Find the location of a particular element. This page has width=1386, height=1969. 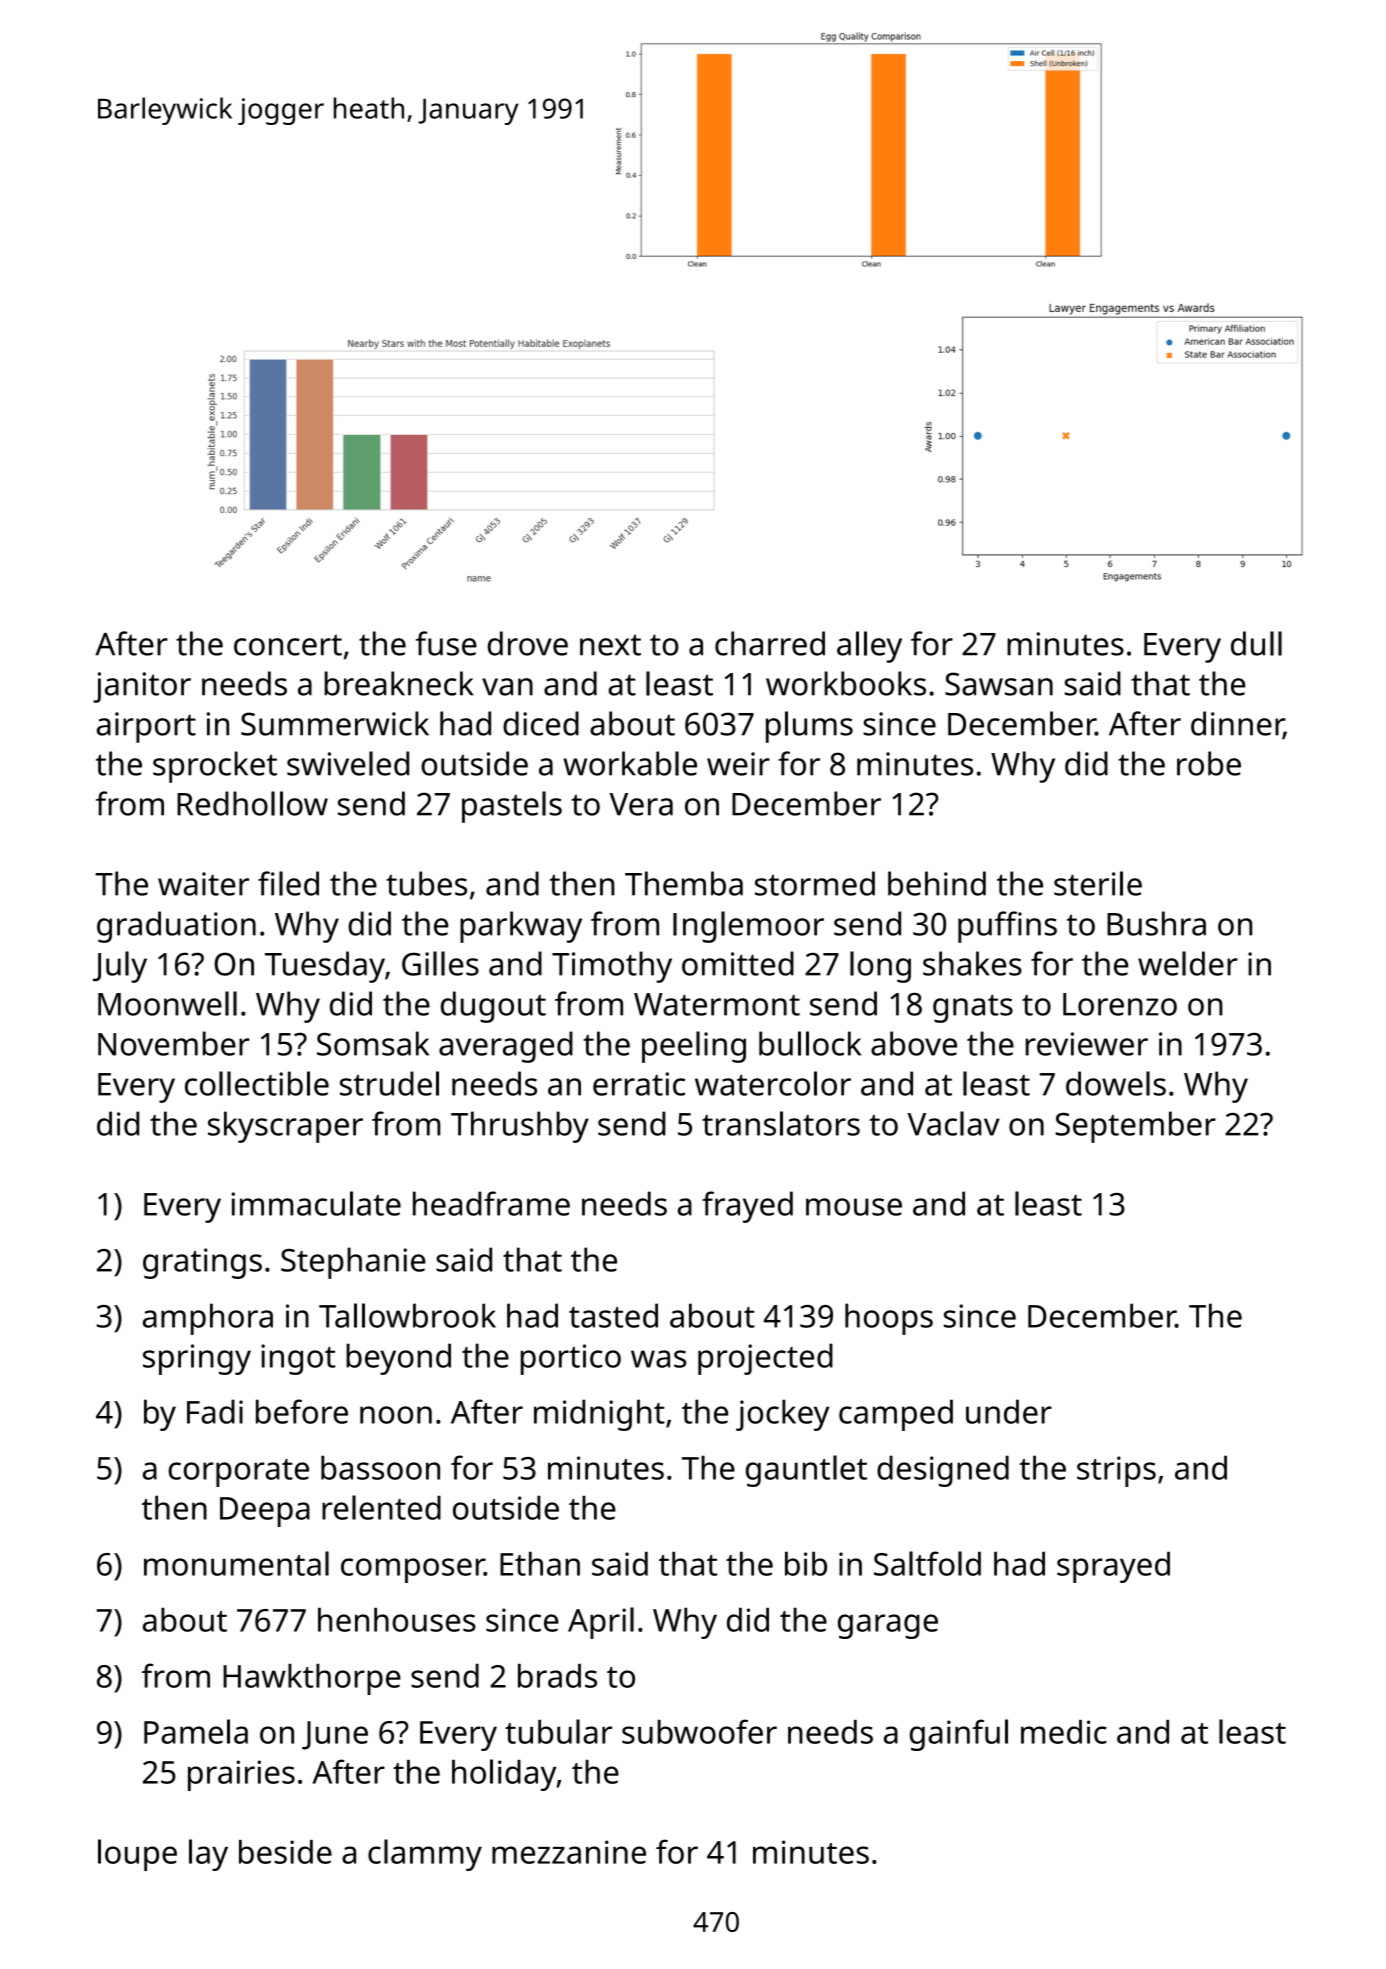

sprocket is located at coordinates (215, 767).
